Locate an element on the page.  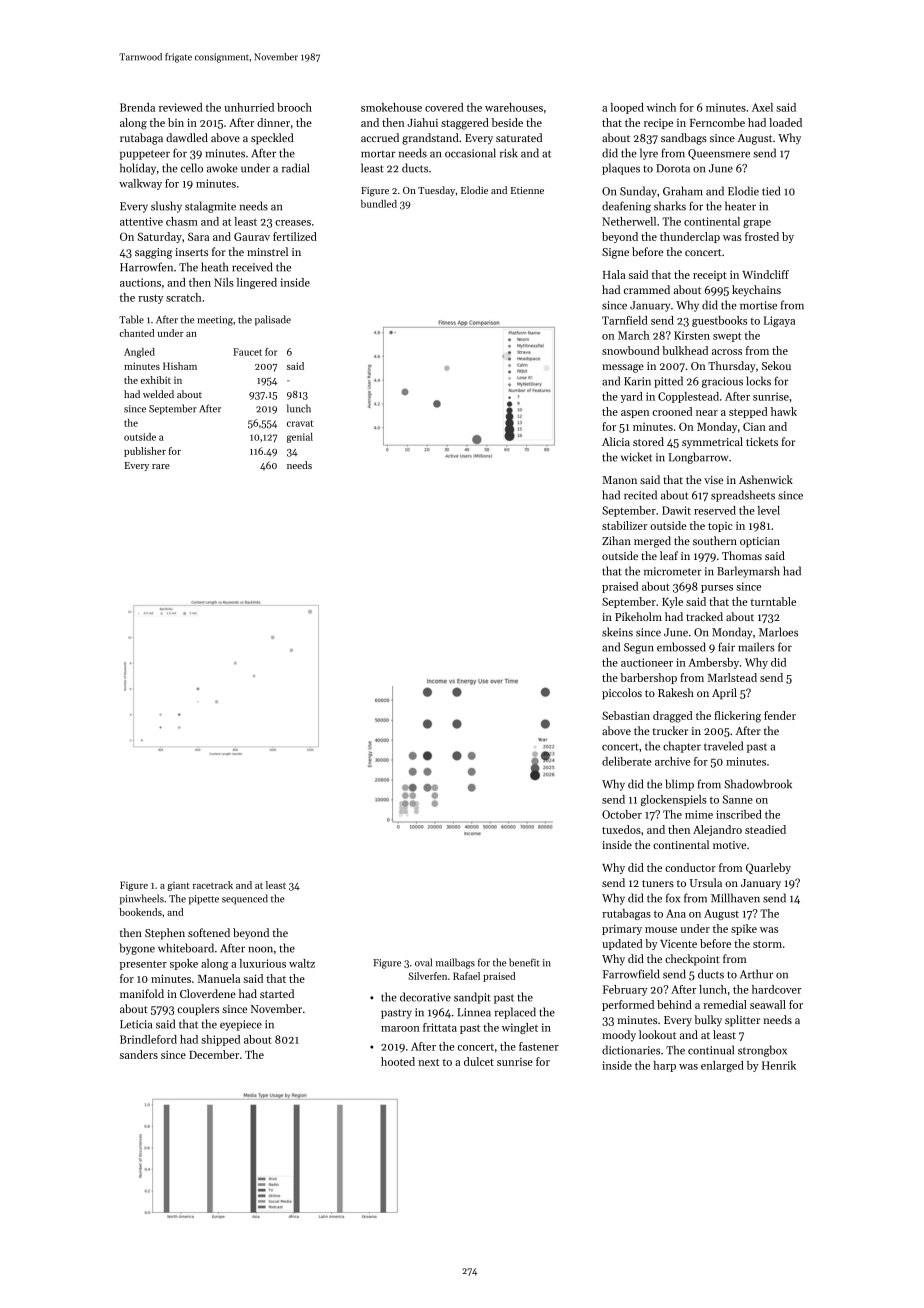
waltz is located at coordinates (302, 963).
